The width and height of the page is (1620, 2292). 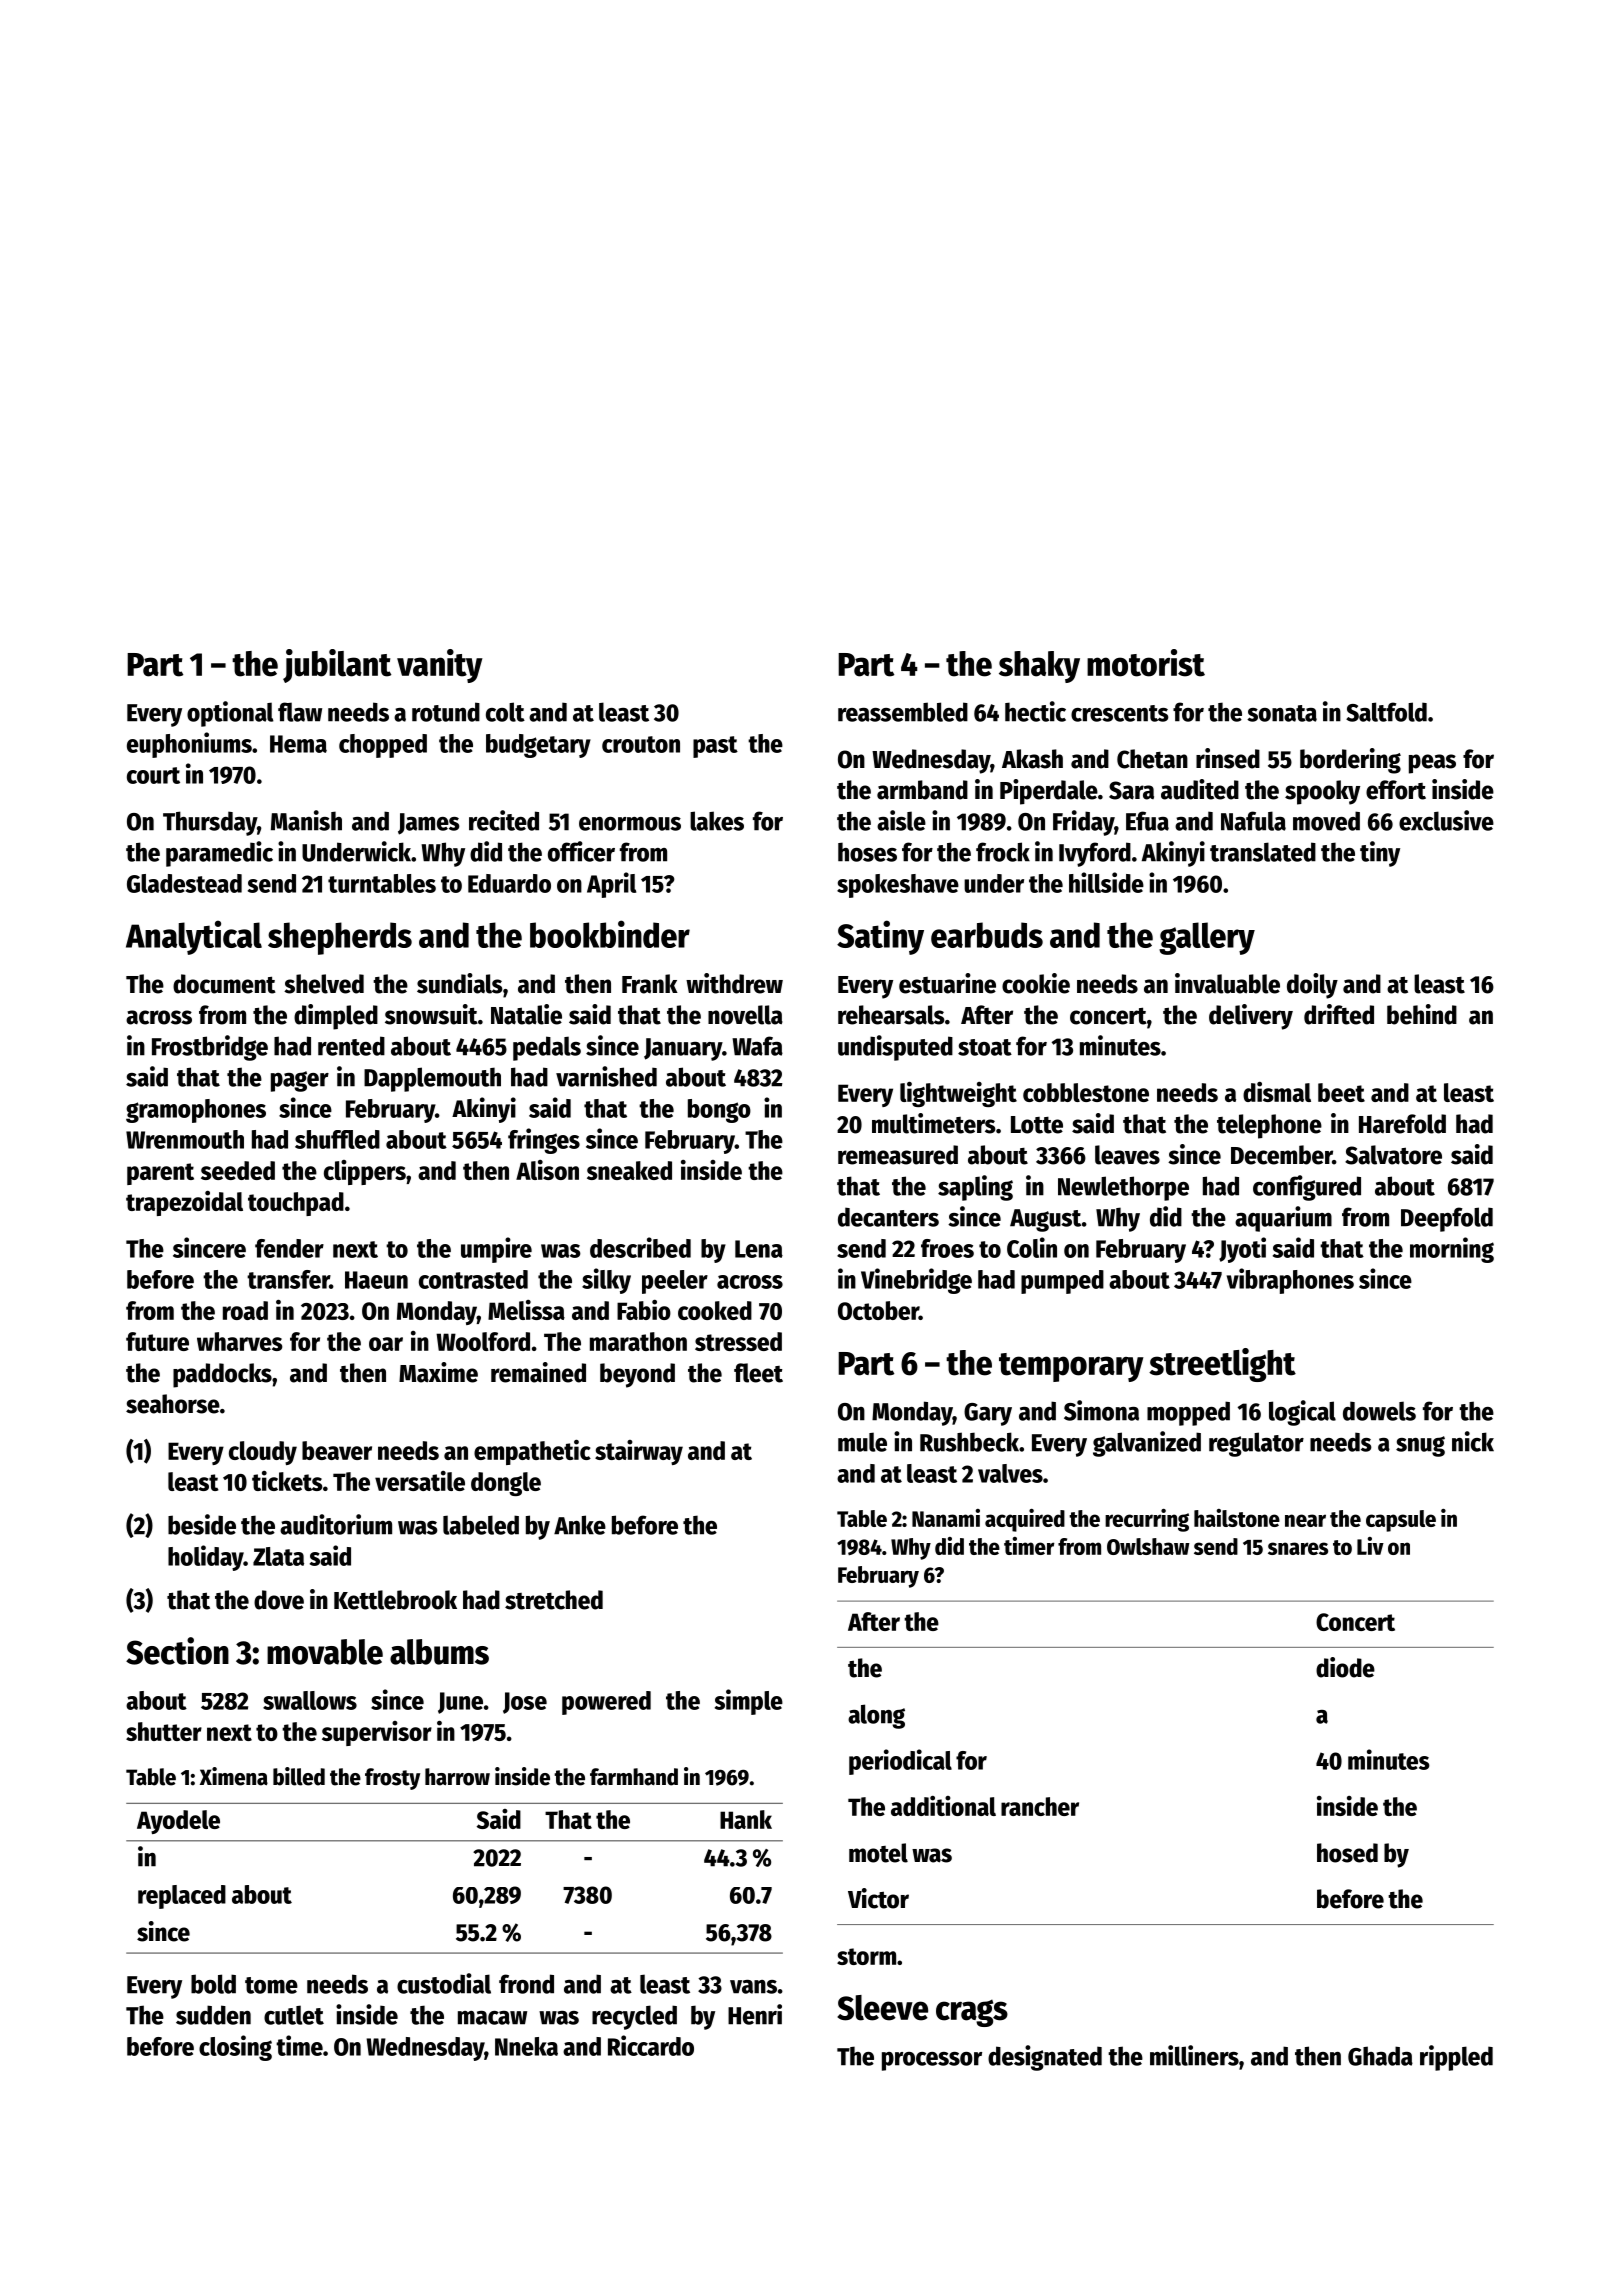 What do you see at coordinates (1422, 1014) in the page?
I see `behind` at bounding box center [1422, 1014].
